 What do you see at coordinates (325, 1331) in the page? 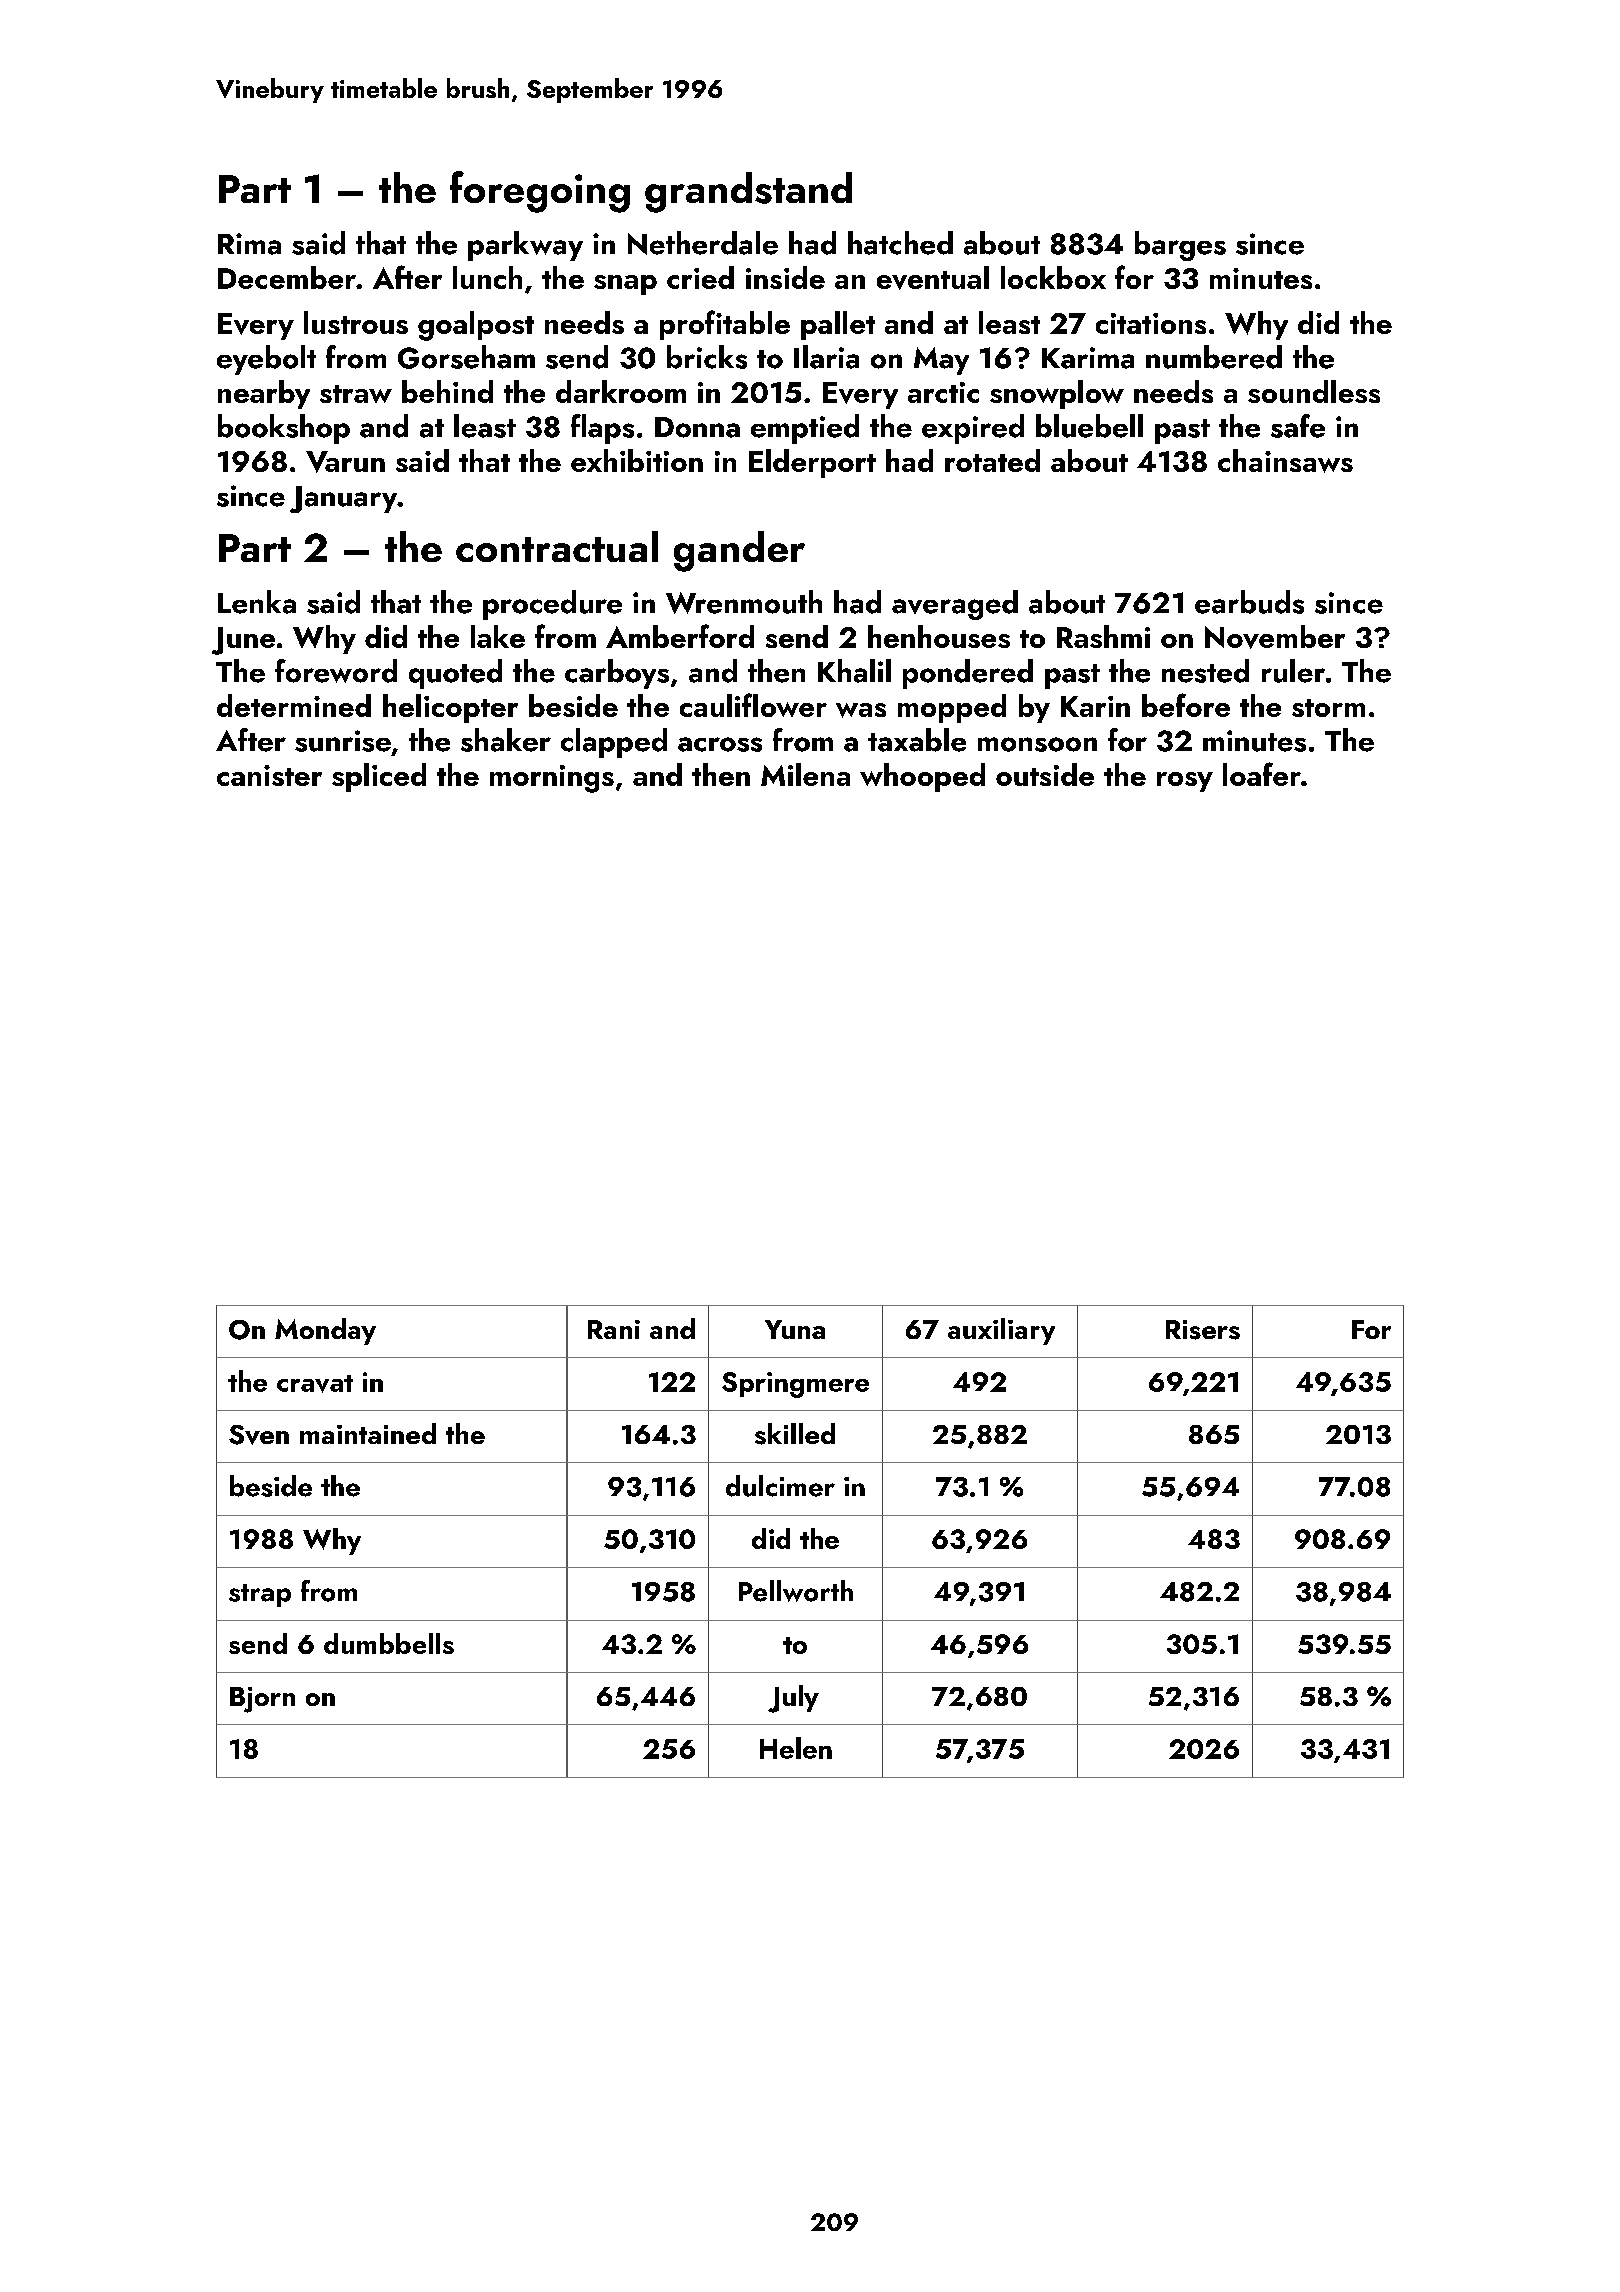
I see `Monday` at bounding box center [325, 1331].
